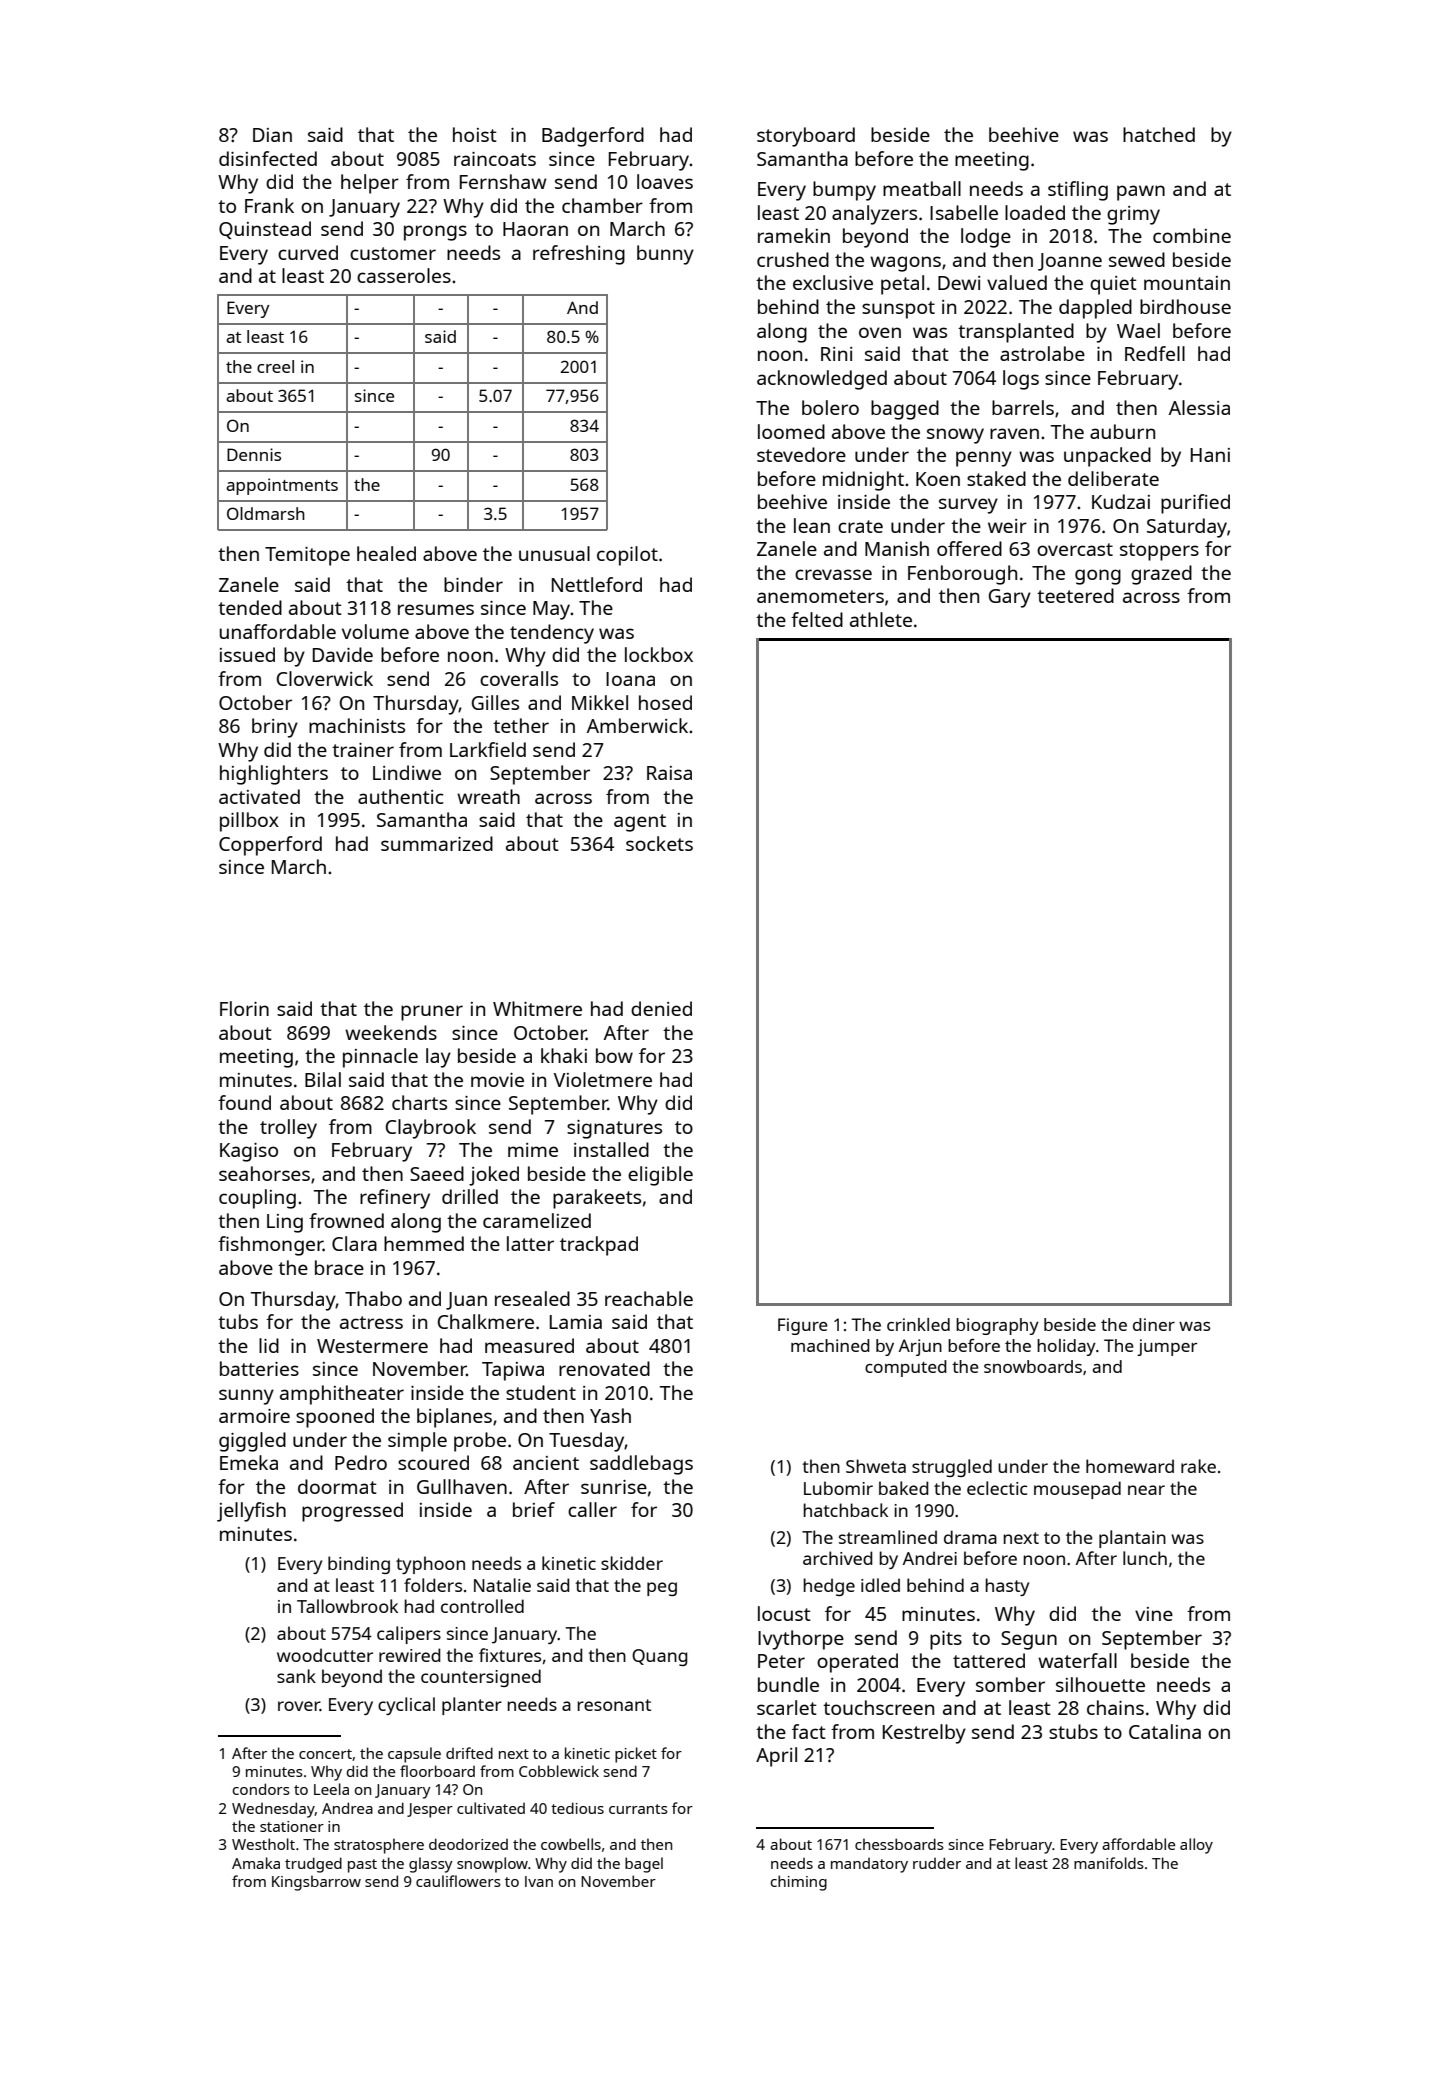 This screenshot has height=2100, width=1450. Describe the element at coordinates (937, 1863) in the screenshot. I see `rudder` at that location.
